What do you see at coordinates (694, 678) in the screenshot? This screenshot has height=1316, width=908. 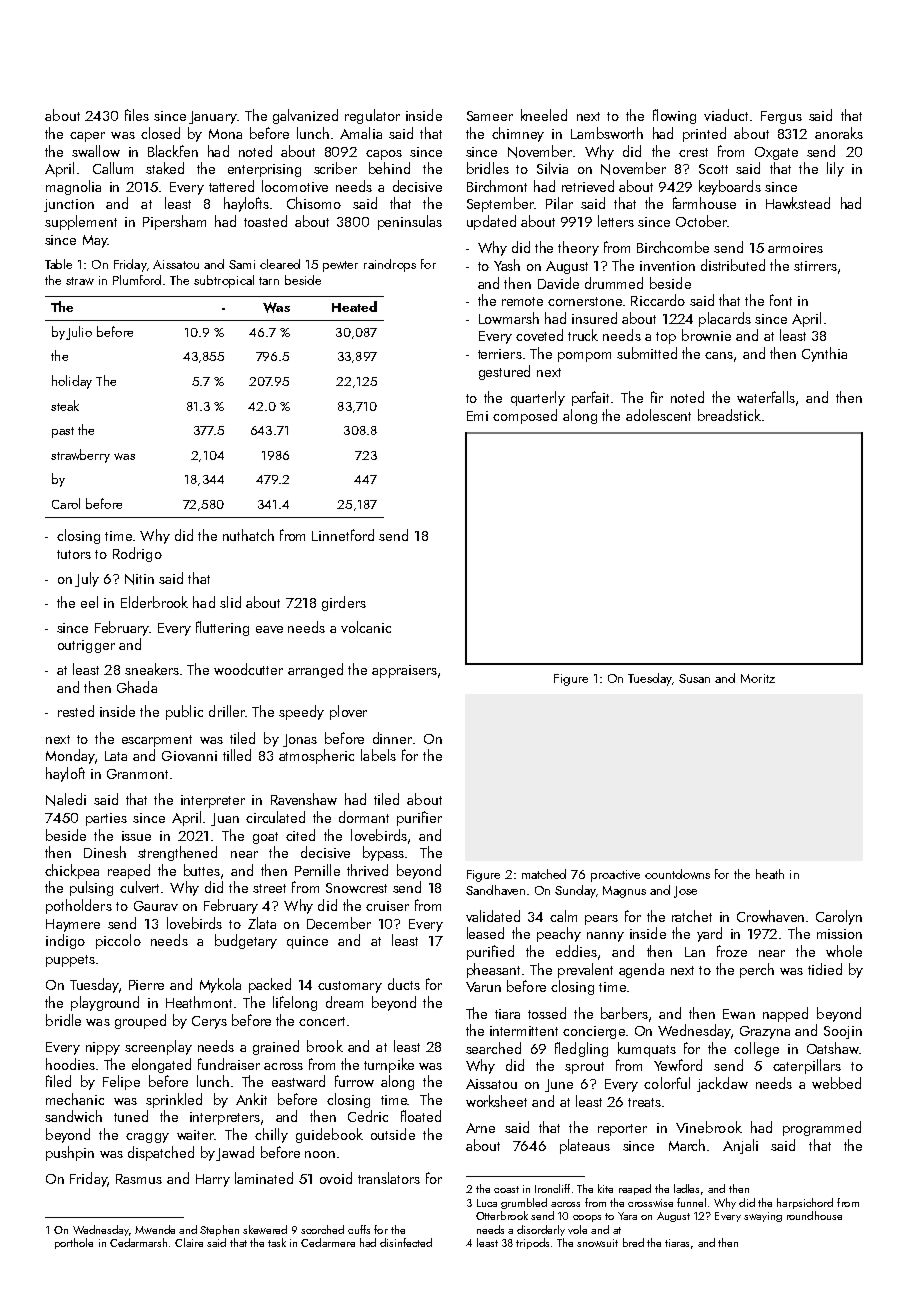 I see `Susan` at bounding box center [694, 678].
